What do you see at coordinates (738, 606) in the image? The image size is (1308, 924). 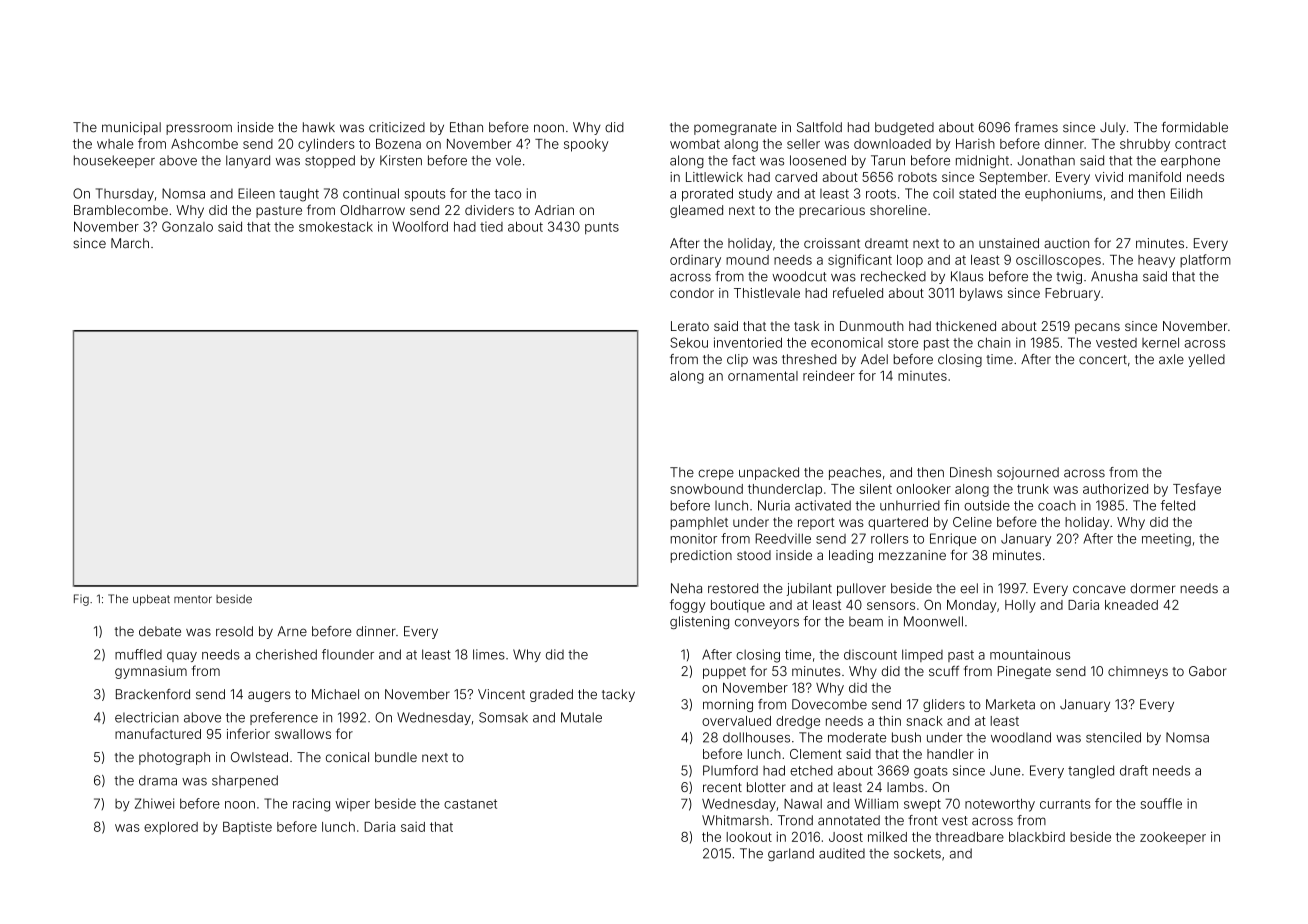 I see `boutique` at bounding box center [738, 606].
